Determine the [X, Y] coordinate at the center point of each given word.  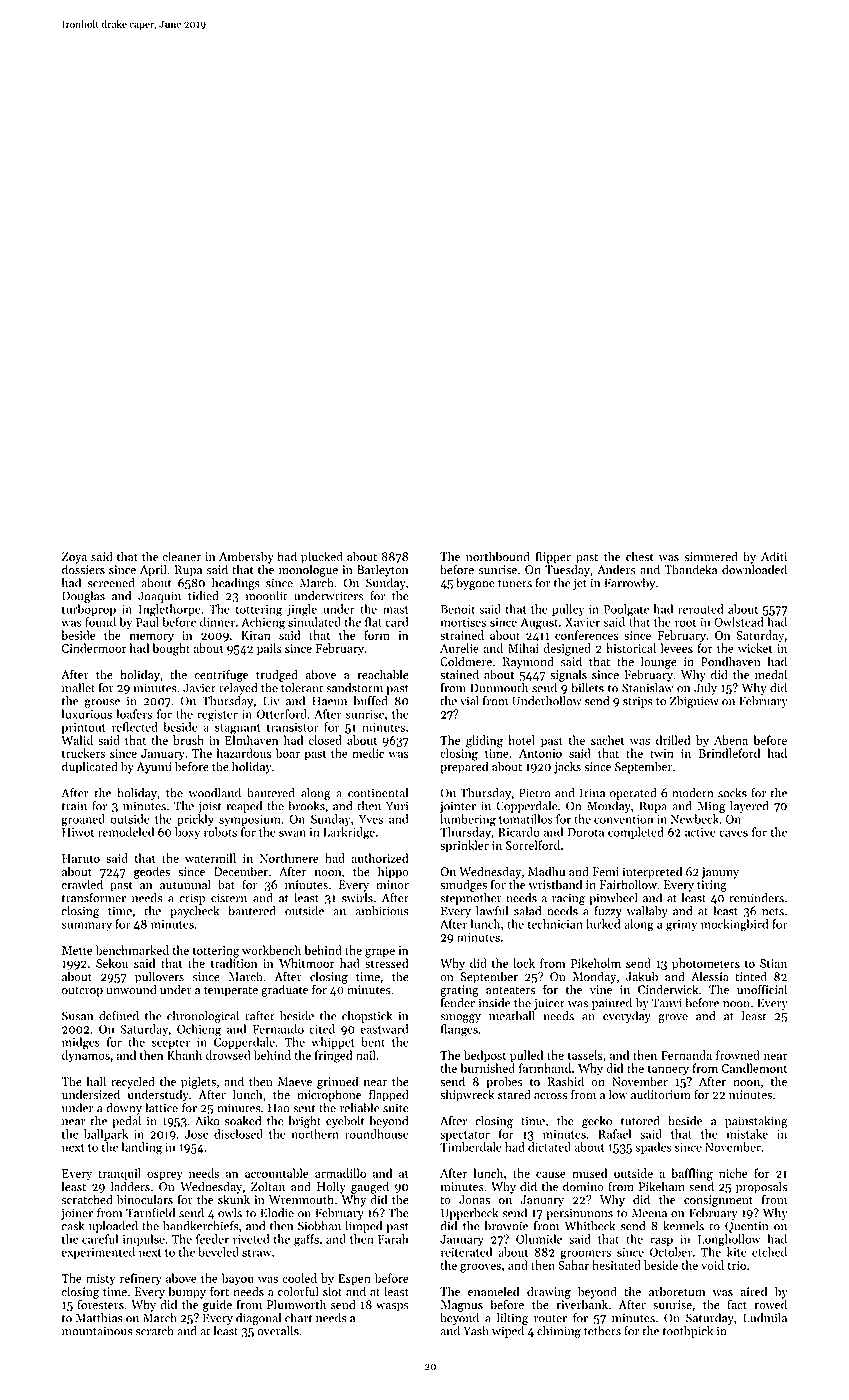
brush [188, 740]
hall [96, 1081]
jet [580, 584]
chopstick [367, 1017]
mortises [463, 622]
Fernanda [686, 1055]
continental [378, 793]
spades [653, 1148]
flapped [388, 1095]
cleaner [181, 556]
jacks [567, 767]
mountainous [97, 1331]
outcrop [82, 992]
